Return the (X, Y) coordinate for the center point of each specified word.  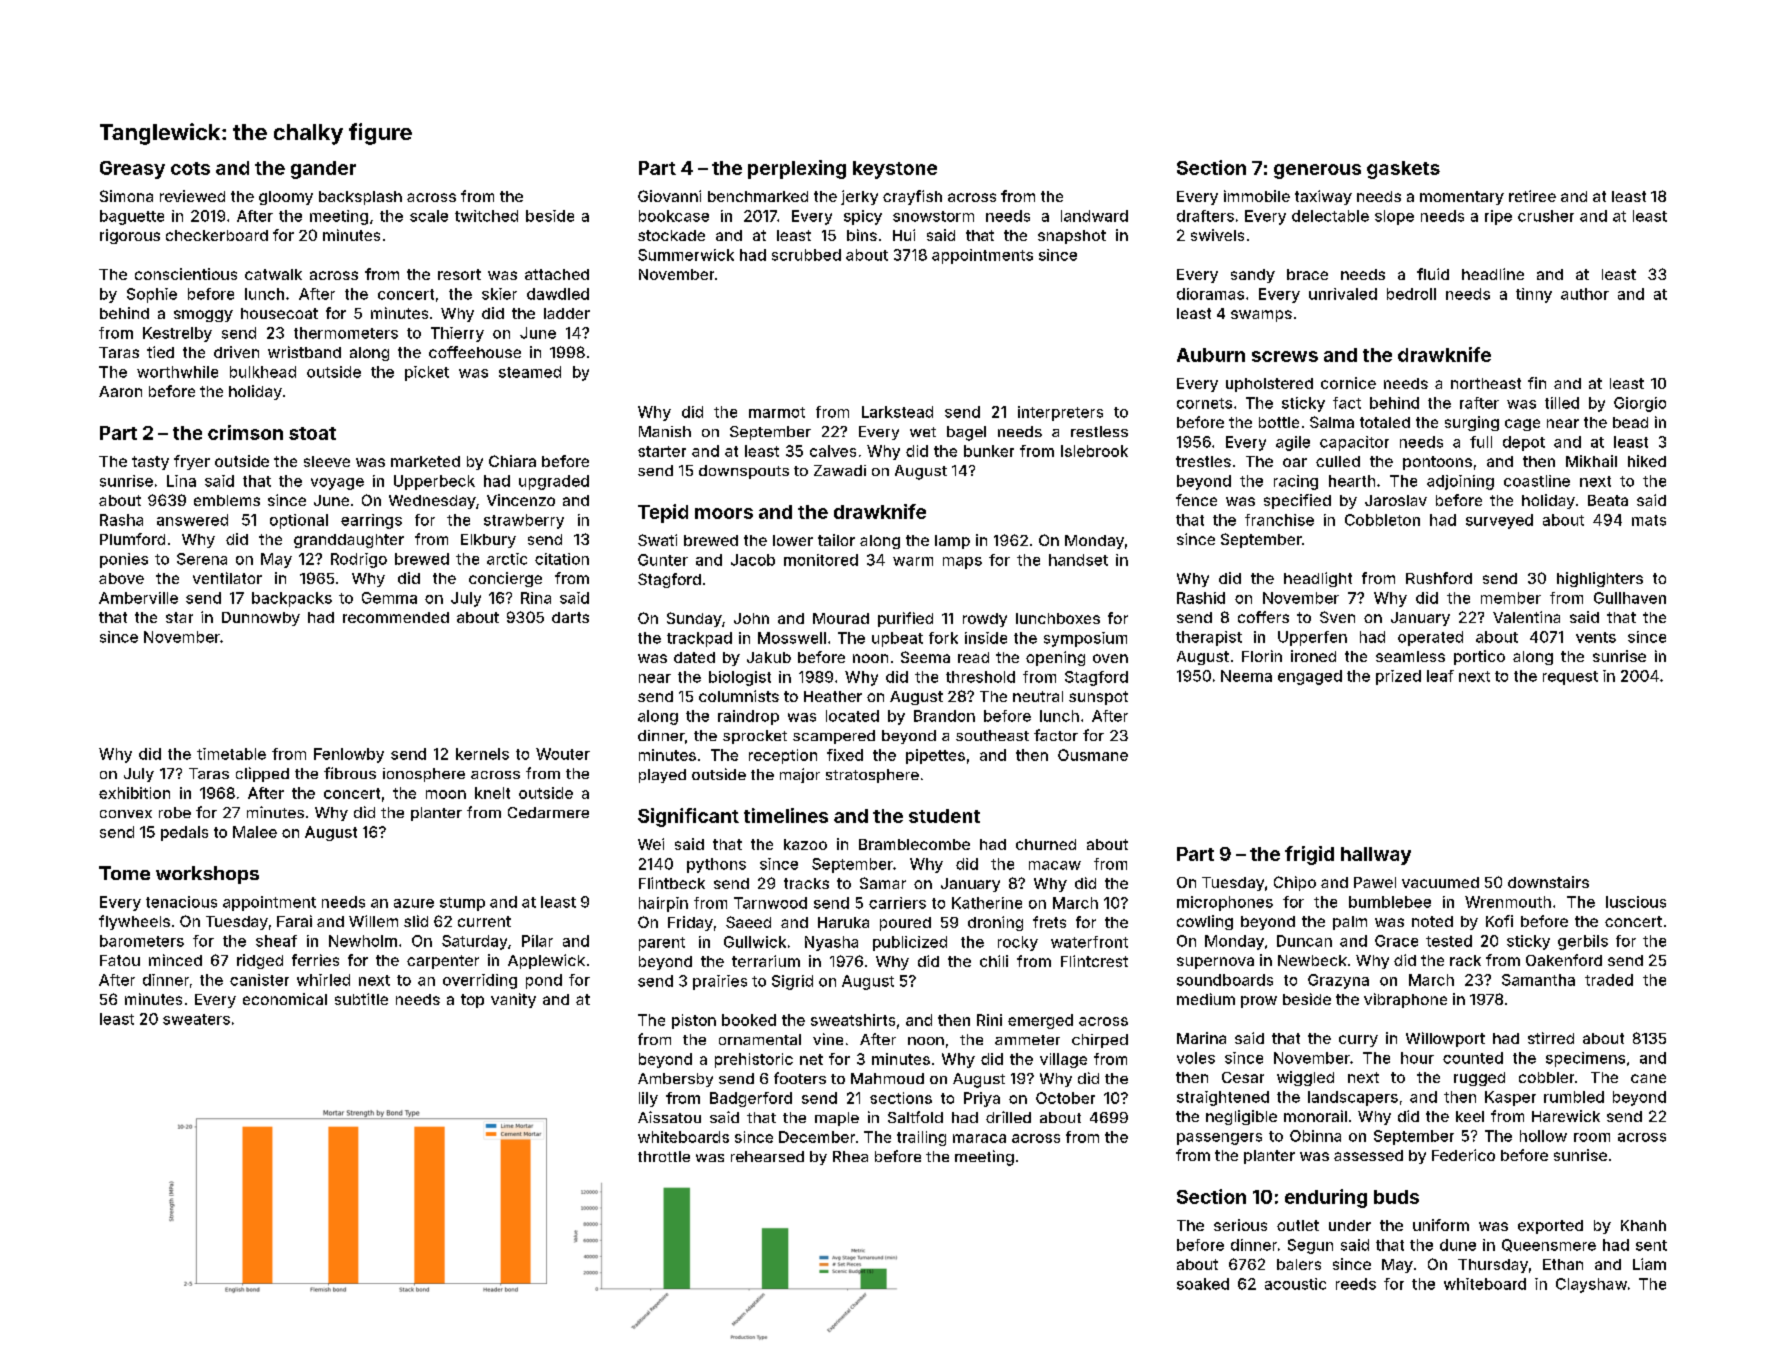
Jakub (769, 657)
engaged (1310, 677)
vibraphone (1405, 1000)
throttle (664, 1156)
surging (1472, 423)
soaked (1203, 1284)
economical (285, 999)
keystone (895, 170)
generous (1317, 171)
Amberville (138, 598)
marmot (777, 412)
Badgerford (751, 1099)
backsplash (360, 198)
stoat (312, 433)
